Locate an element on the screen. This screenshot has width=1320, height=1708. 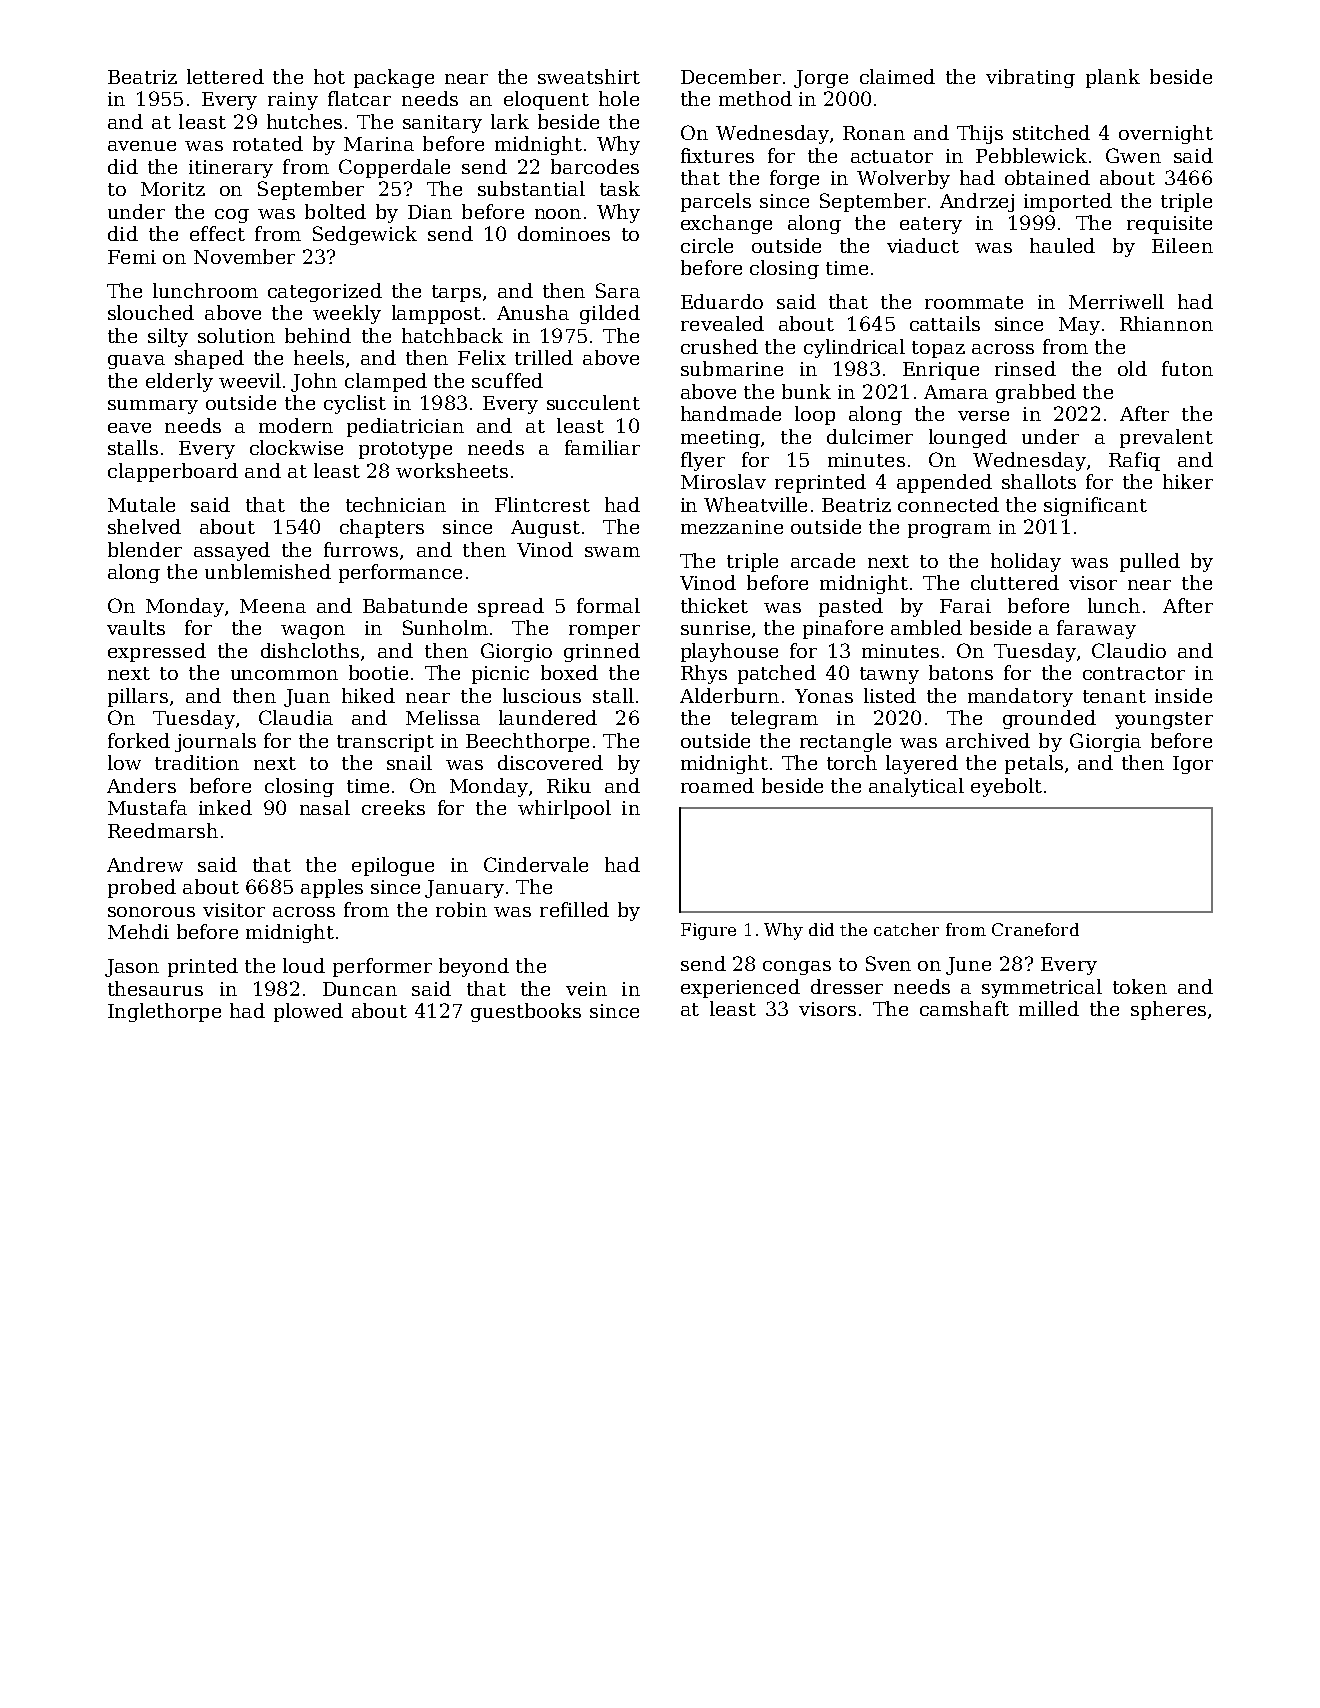
familiar is located at coordinates (602, 447).
